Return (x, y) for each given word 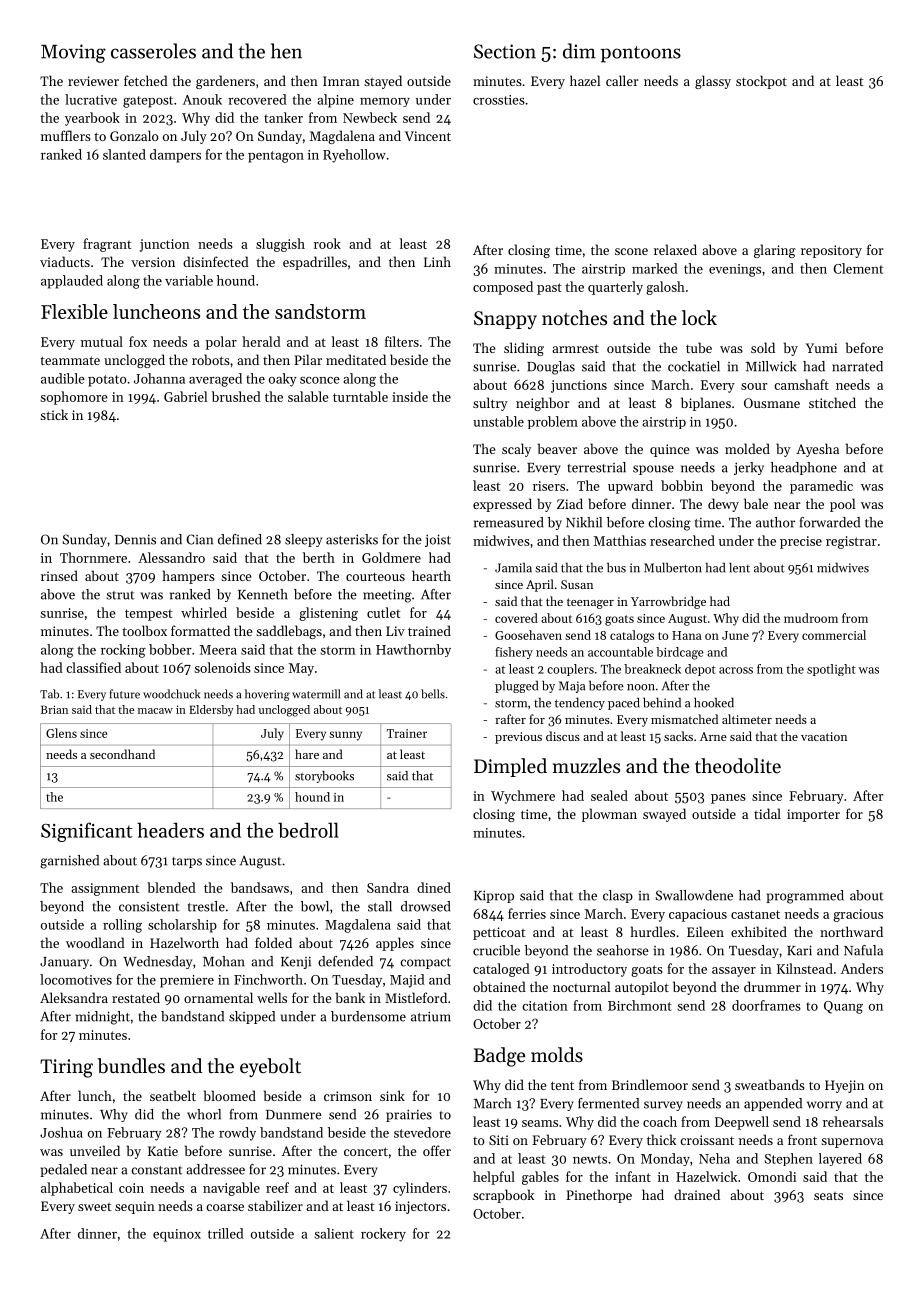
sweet (95, 1207)
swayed (664, 815)
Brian (54, 709)
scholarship (182, 926)
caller (622, 80)
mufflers (66, 135)
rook (327, 243)
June (735, 635)
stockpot (761, 82)
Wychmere (523, 797)
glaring (775, 251)
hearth (431, 575)
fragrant (107, 245)
